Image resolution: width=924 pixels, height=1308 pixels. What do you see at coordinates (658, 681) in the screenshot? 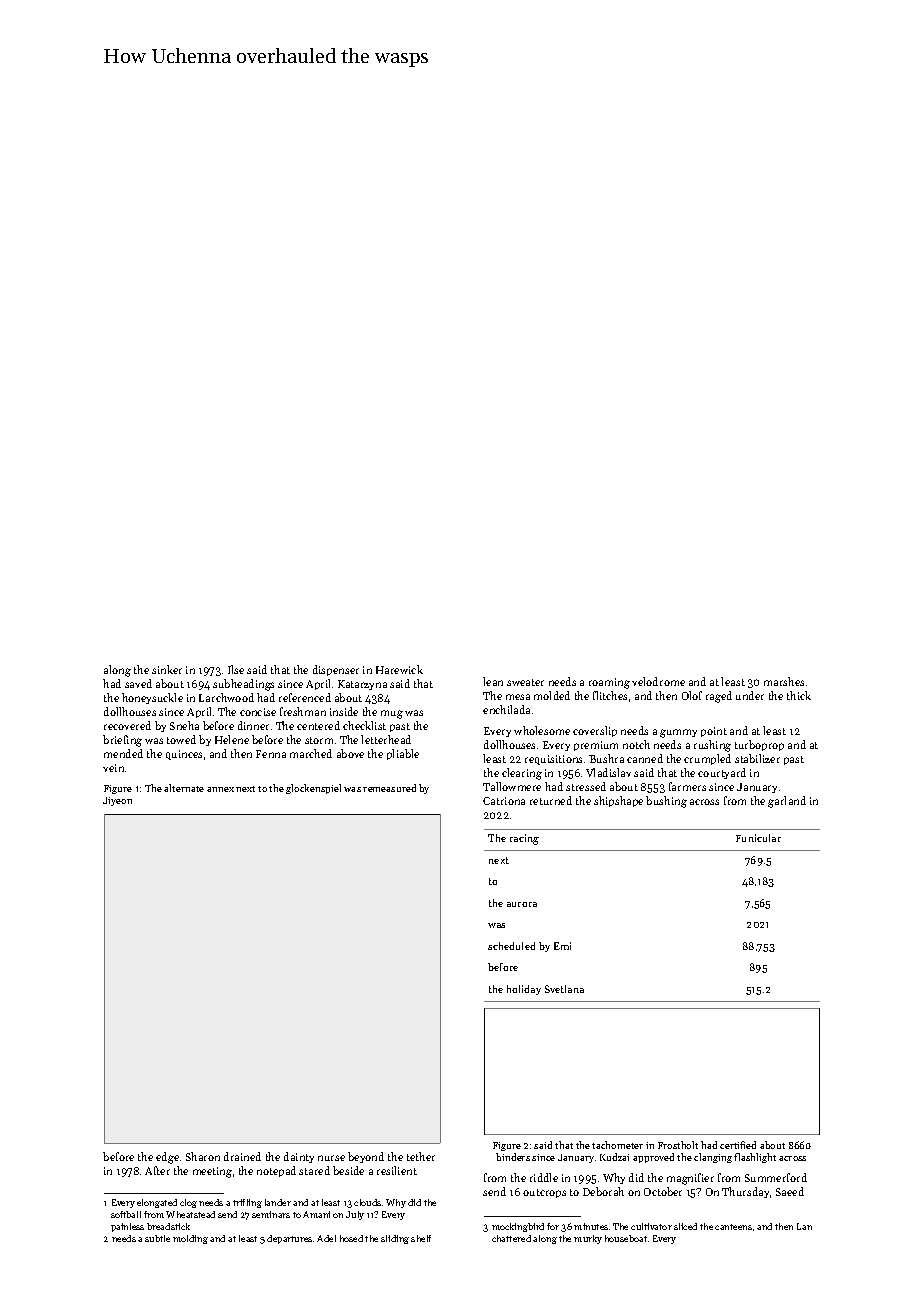
I see `velodrome` at bounding box center [658, 681].
